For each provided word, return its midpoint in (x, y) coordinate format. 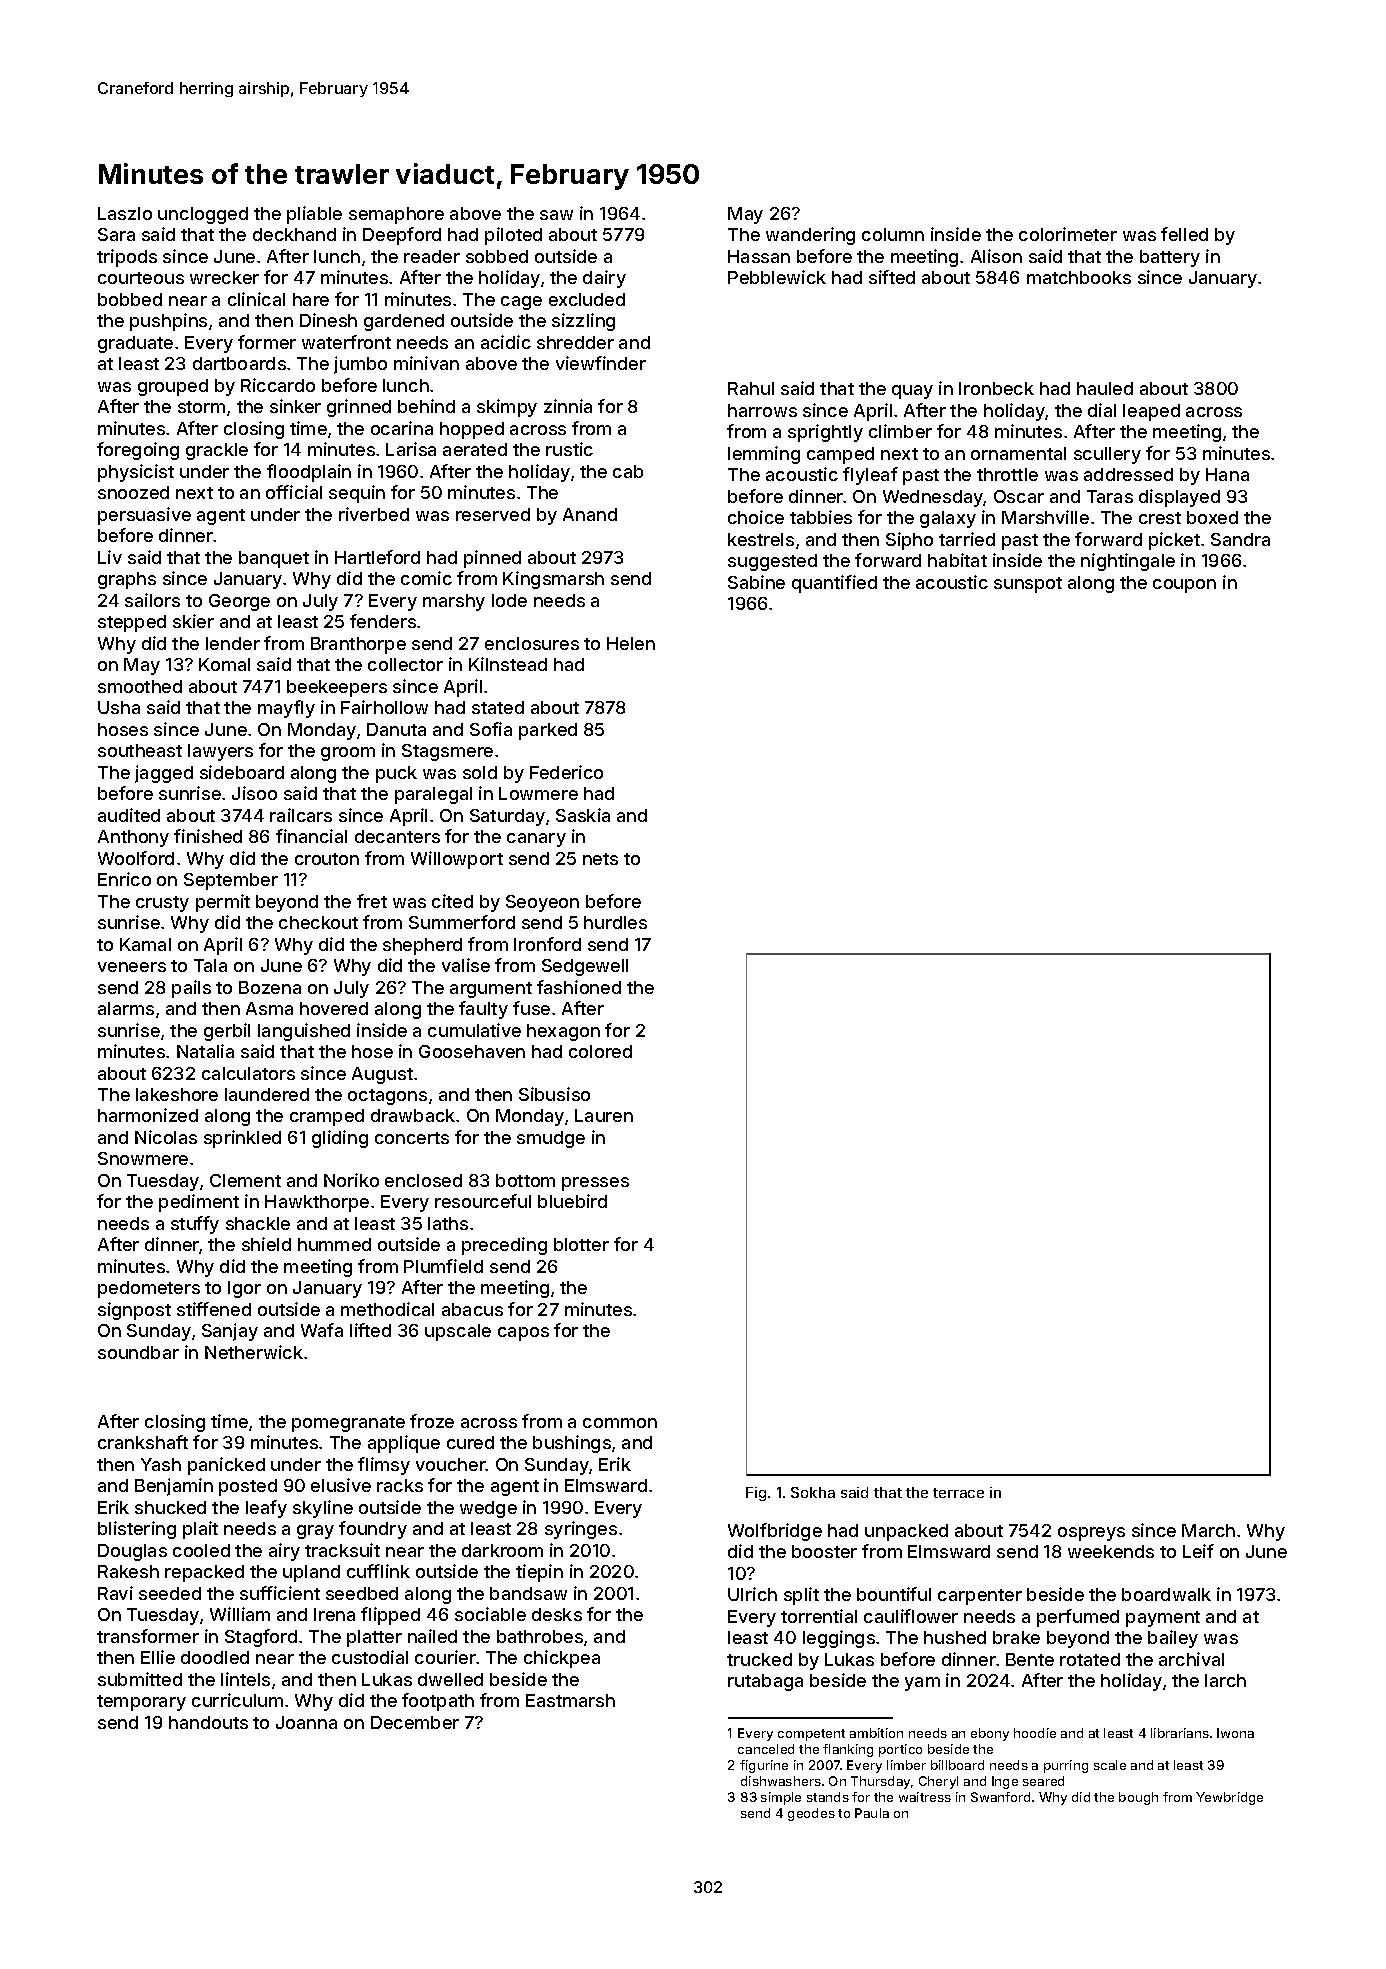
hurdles (615, 922)
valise (466, 965)
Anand (590, 514)
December (415, 1722)
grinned (359, 408)
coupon (1184, 586)
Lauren (604, 1115)
